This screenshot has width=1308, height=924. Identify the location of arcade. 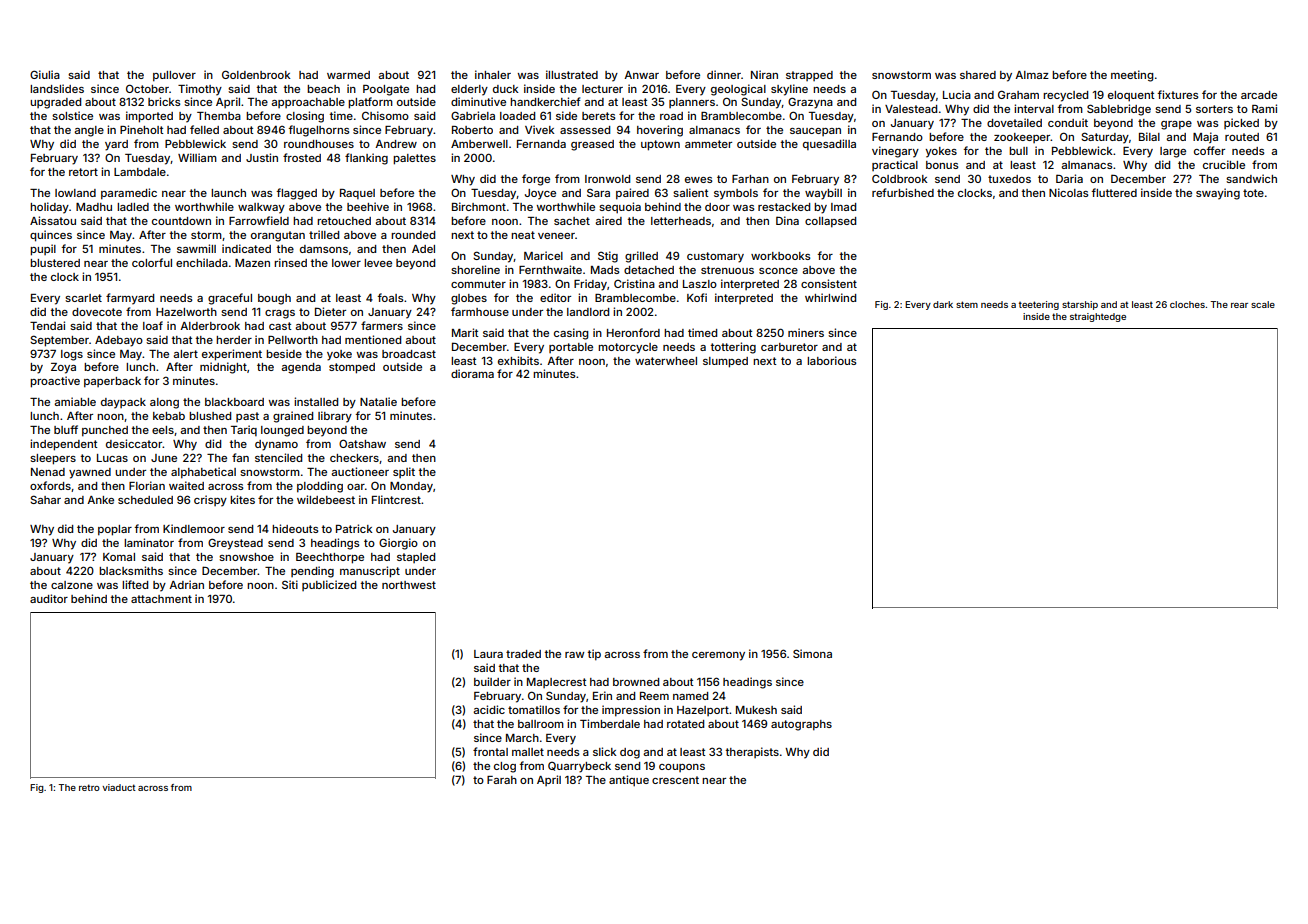
(1259, 95).
